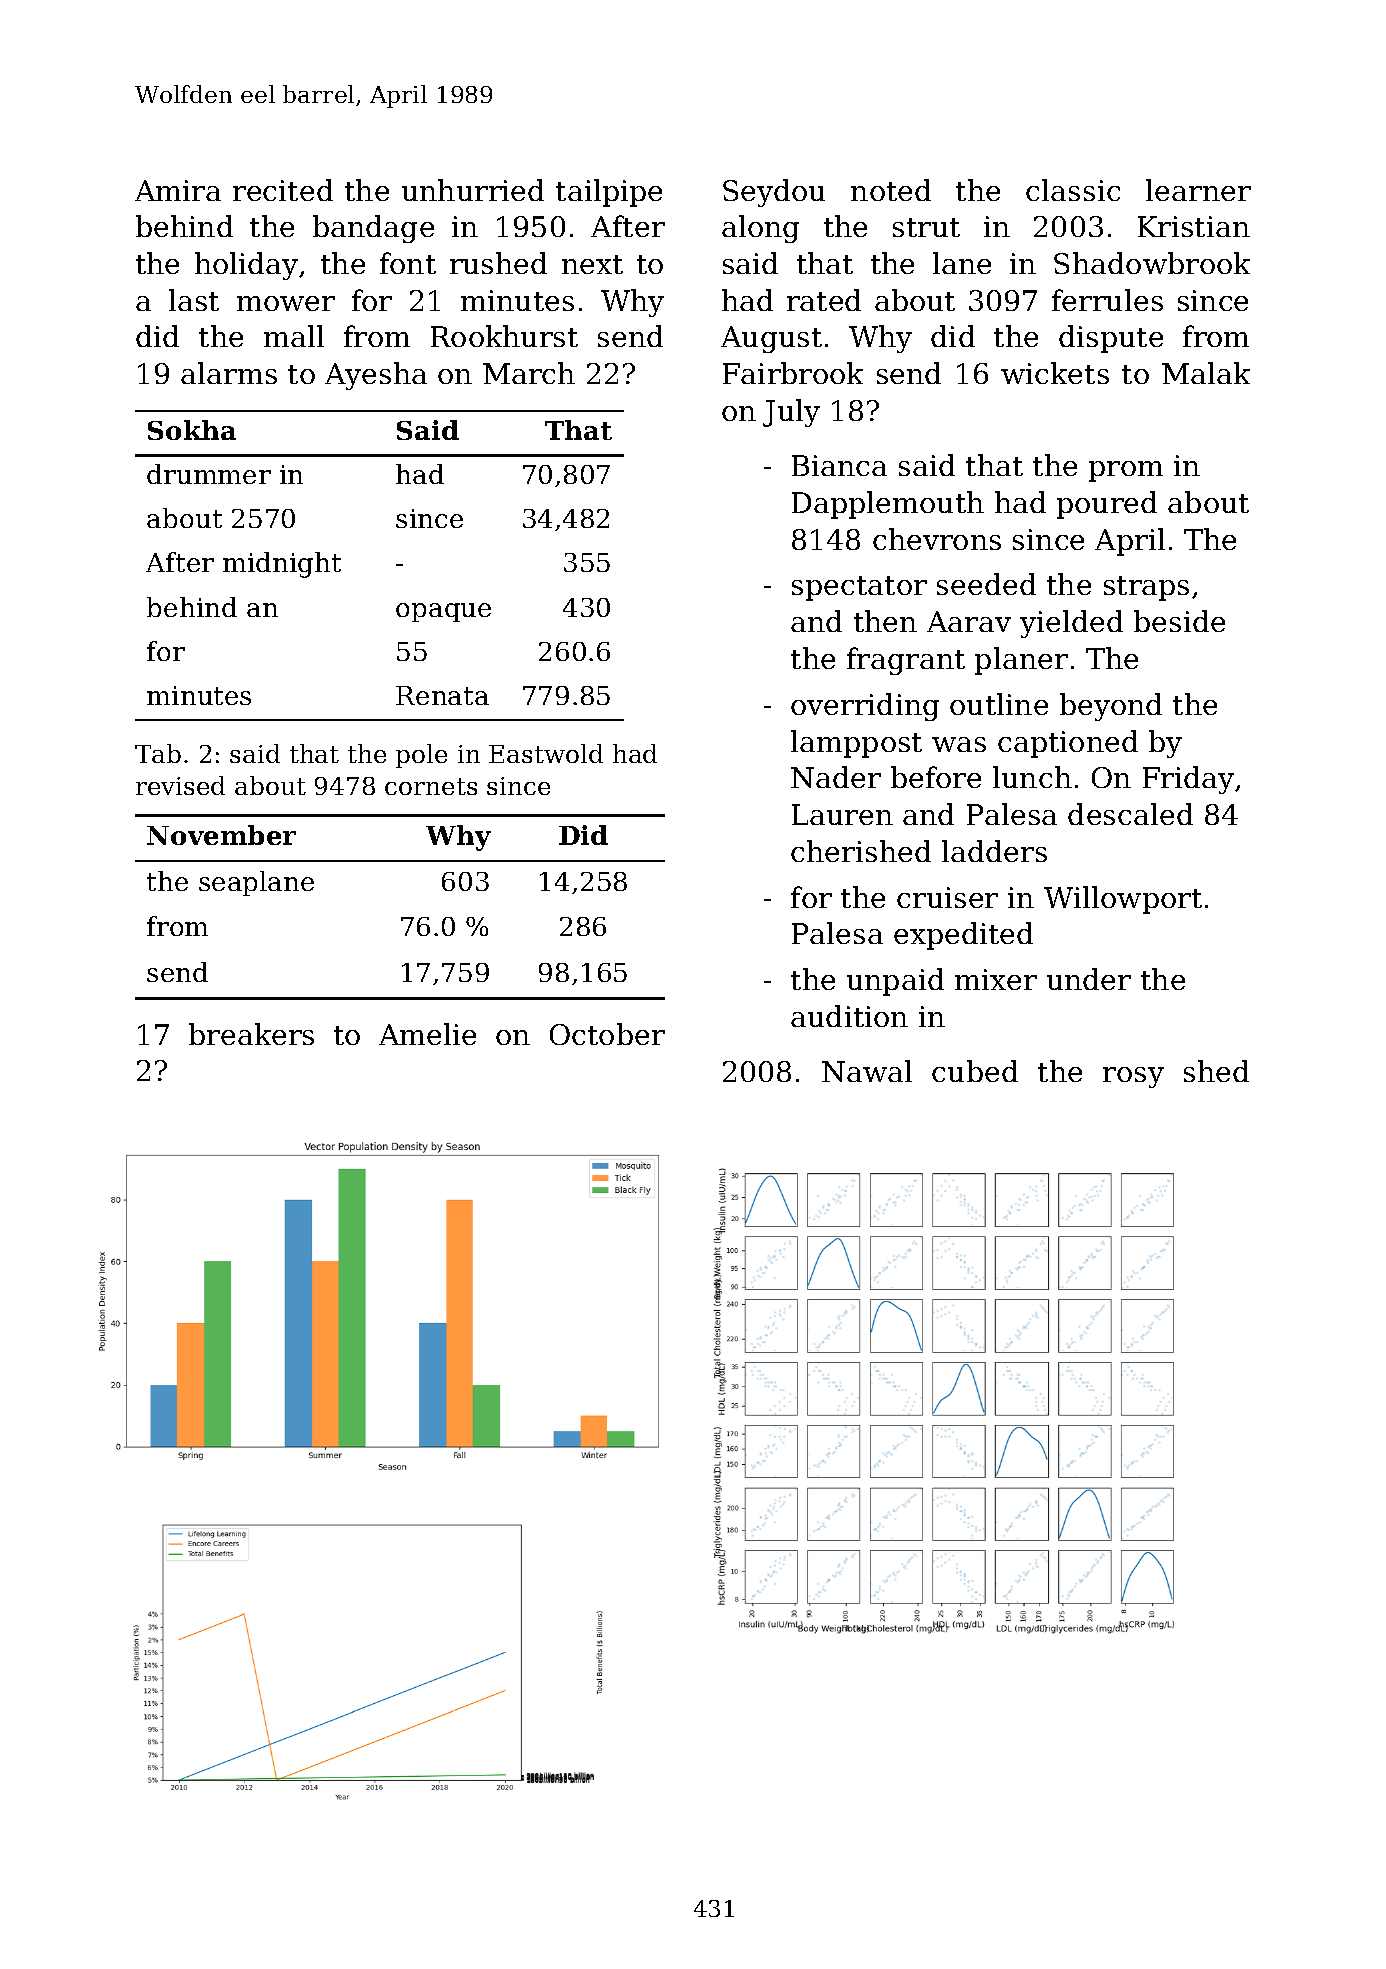  Describe the element at coordinates (421, 756) in the document. I see `pole` at that location.
